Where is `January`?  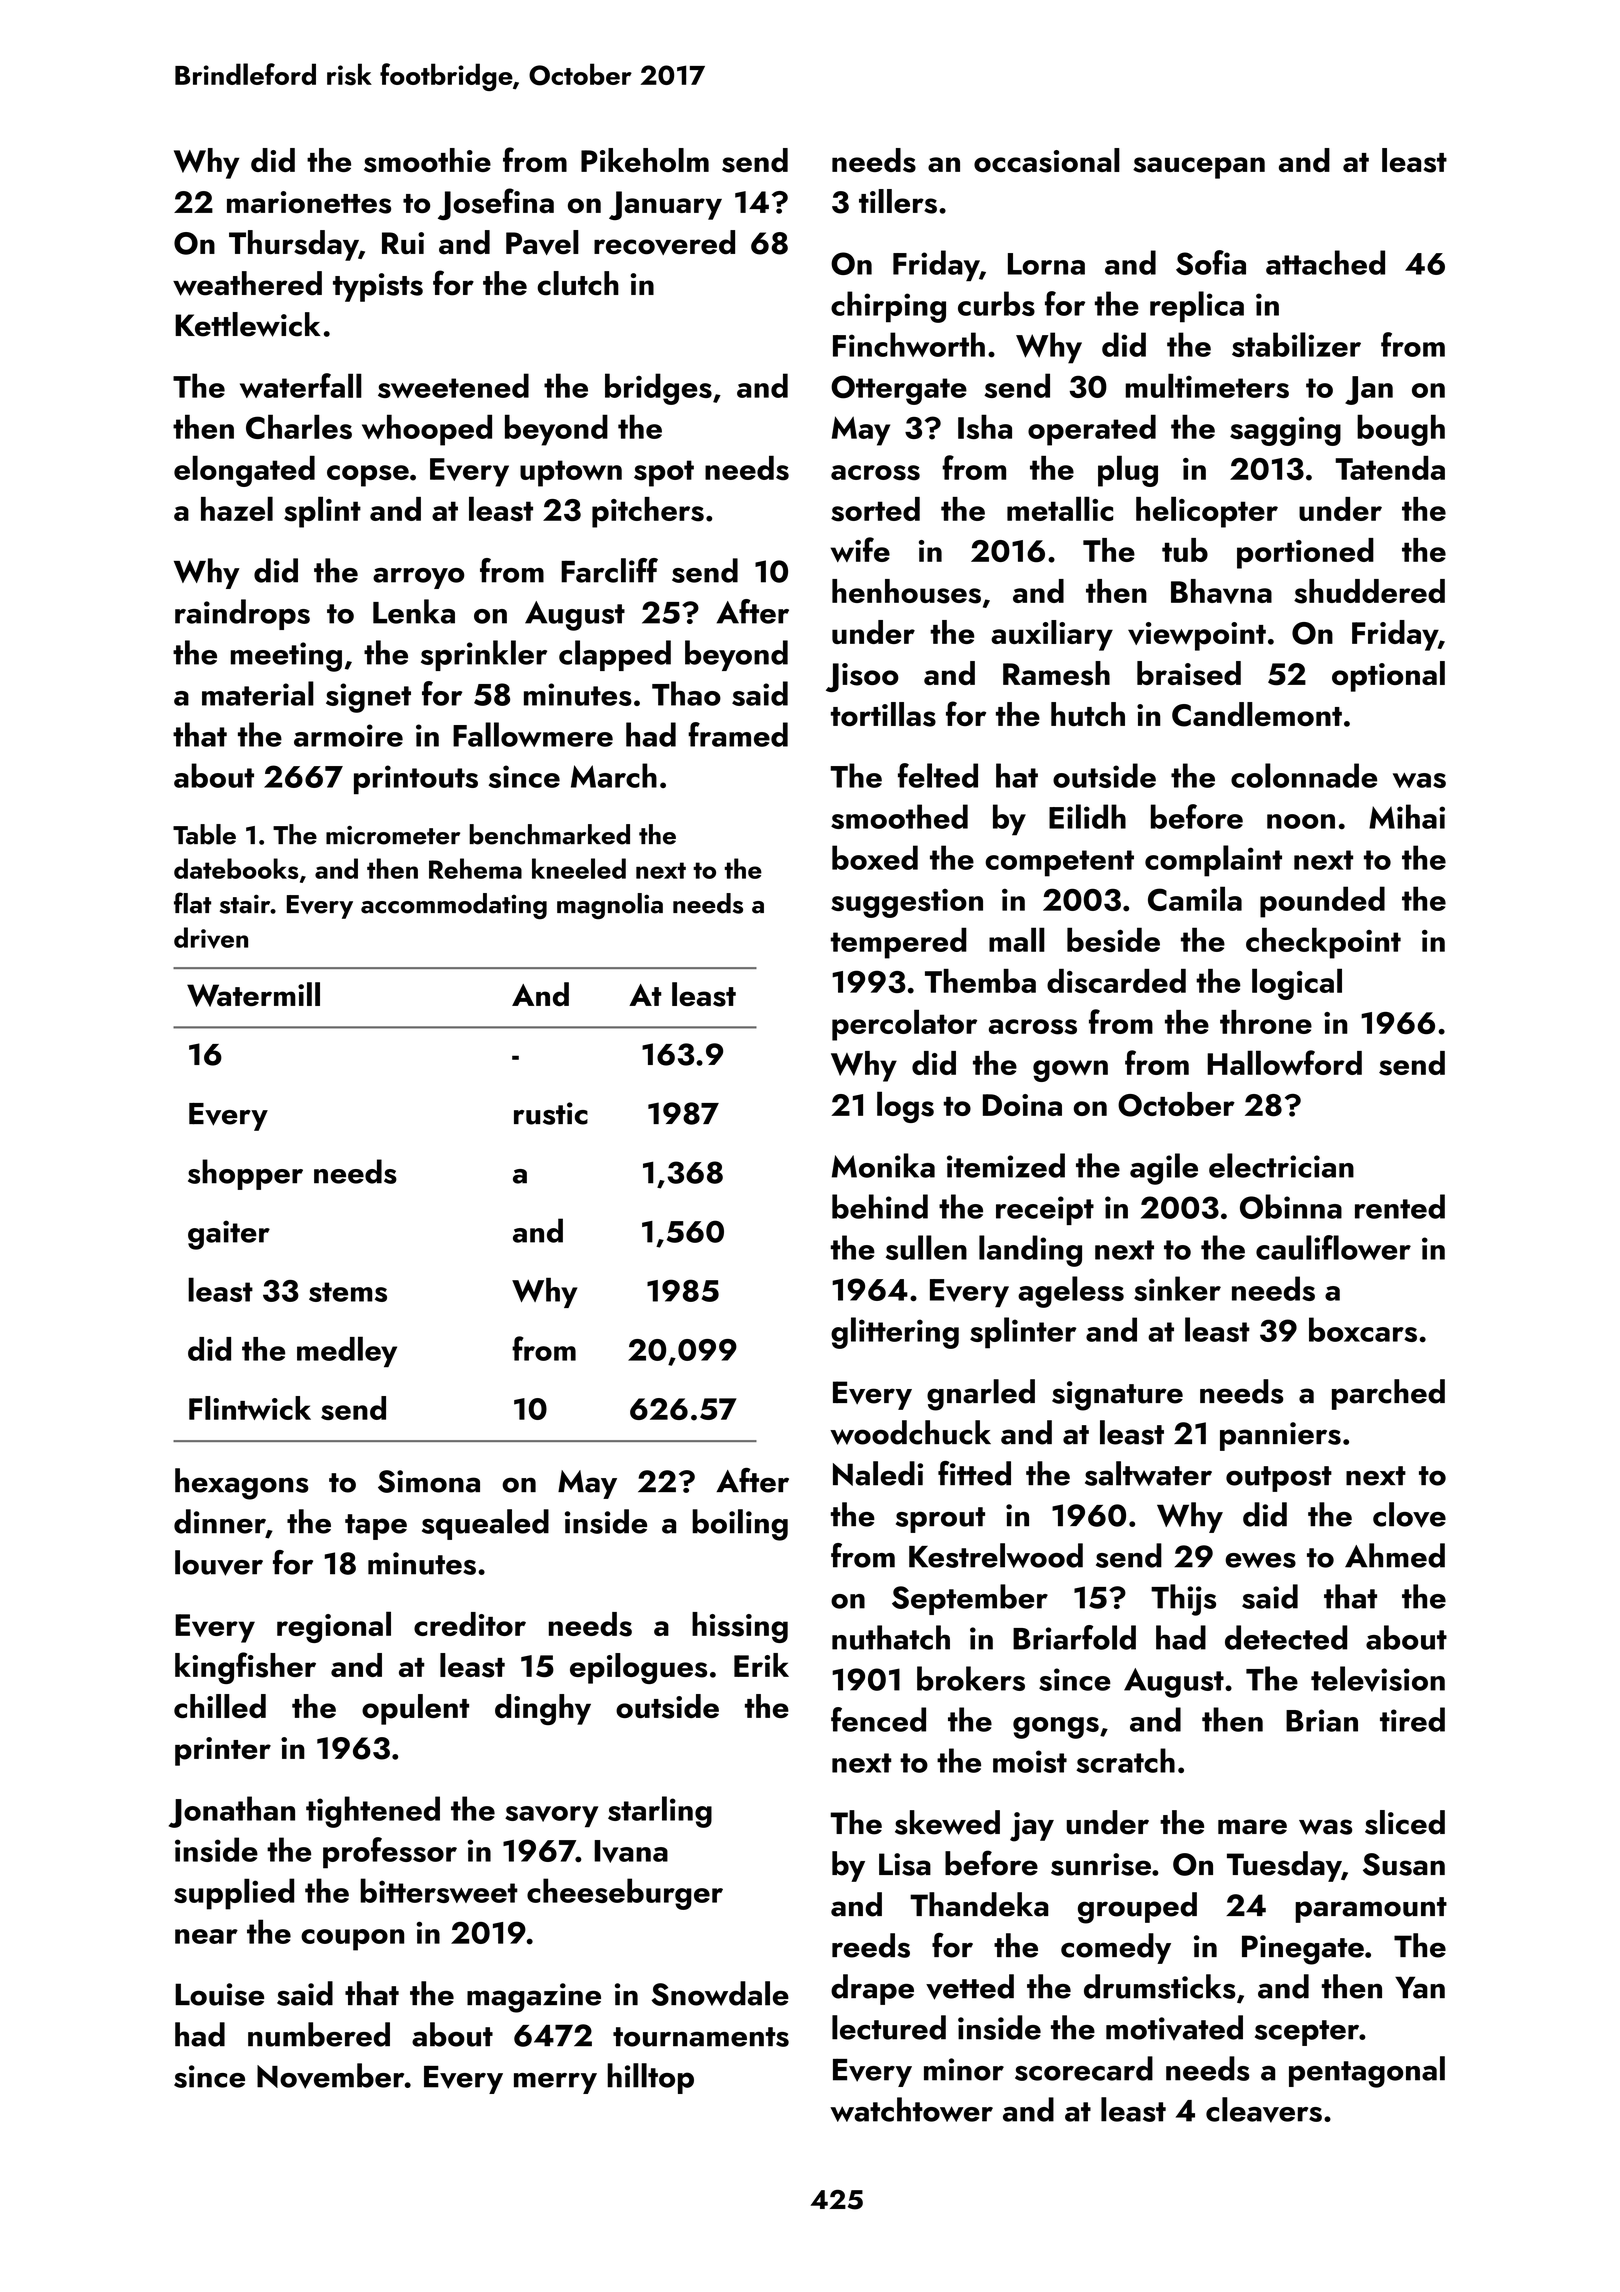
January is located at coordinates (665, 205).
